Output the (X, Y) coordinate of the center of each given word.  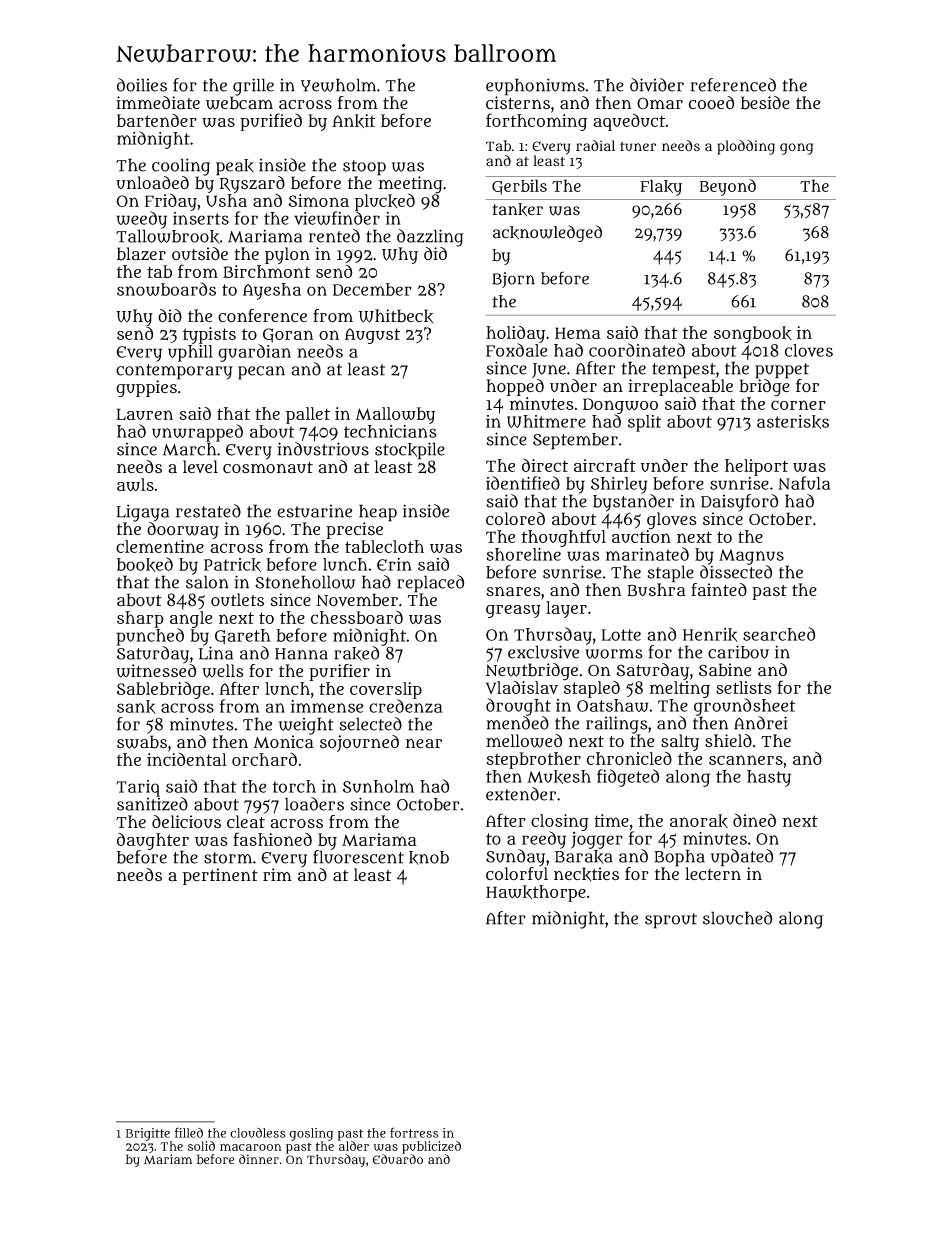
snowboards (166, 289)
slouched (737, 918)
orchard (264, 759)
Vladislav (522, 687)
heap (378, 513)
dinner (259, 1159)
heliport (756, 467)
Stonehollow (305, 582)
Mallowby (395, 415)
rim (277, 874)
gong (796, 149)
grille (253, 87)
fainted (719, 590)
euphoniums (535, 87)
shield (728, 741)
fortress (414, 1132)
